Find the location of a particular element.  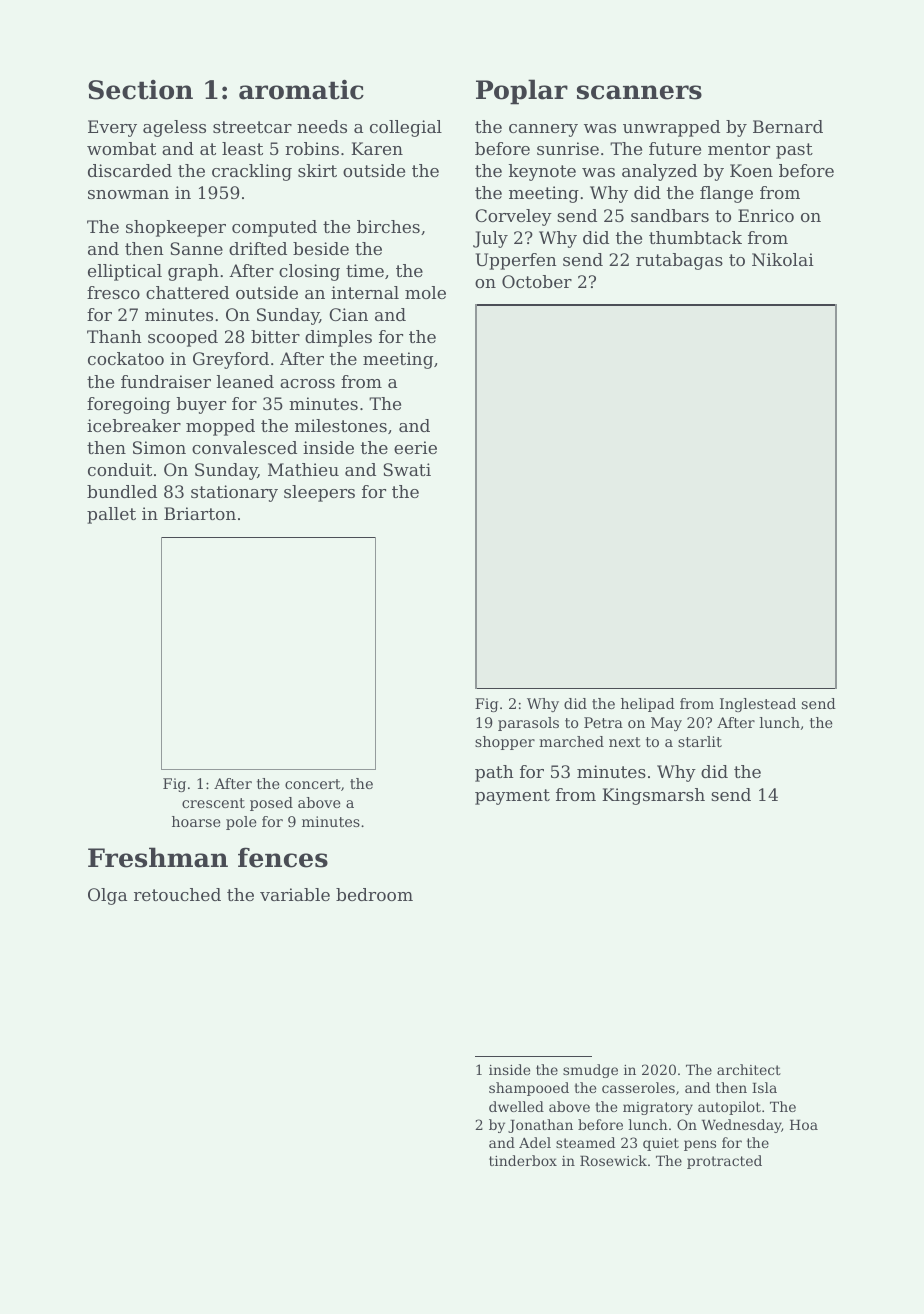

crescent is located at coordinates (213, 803).
